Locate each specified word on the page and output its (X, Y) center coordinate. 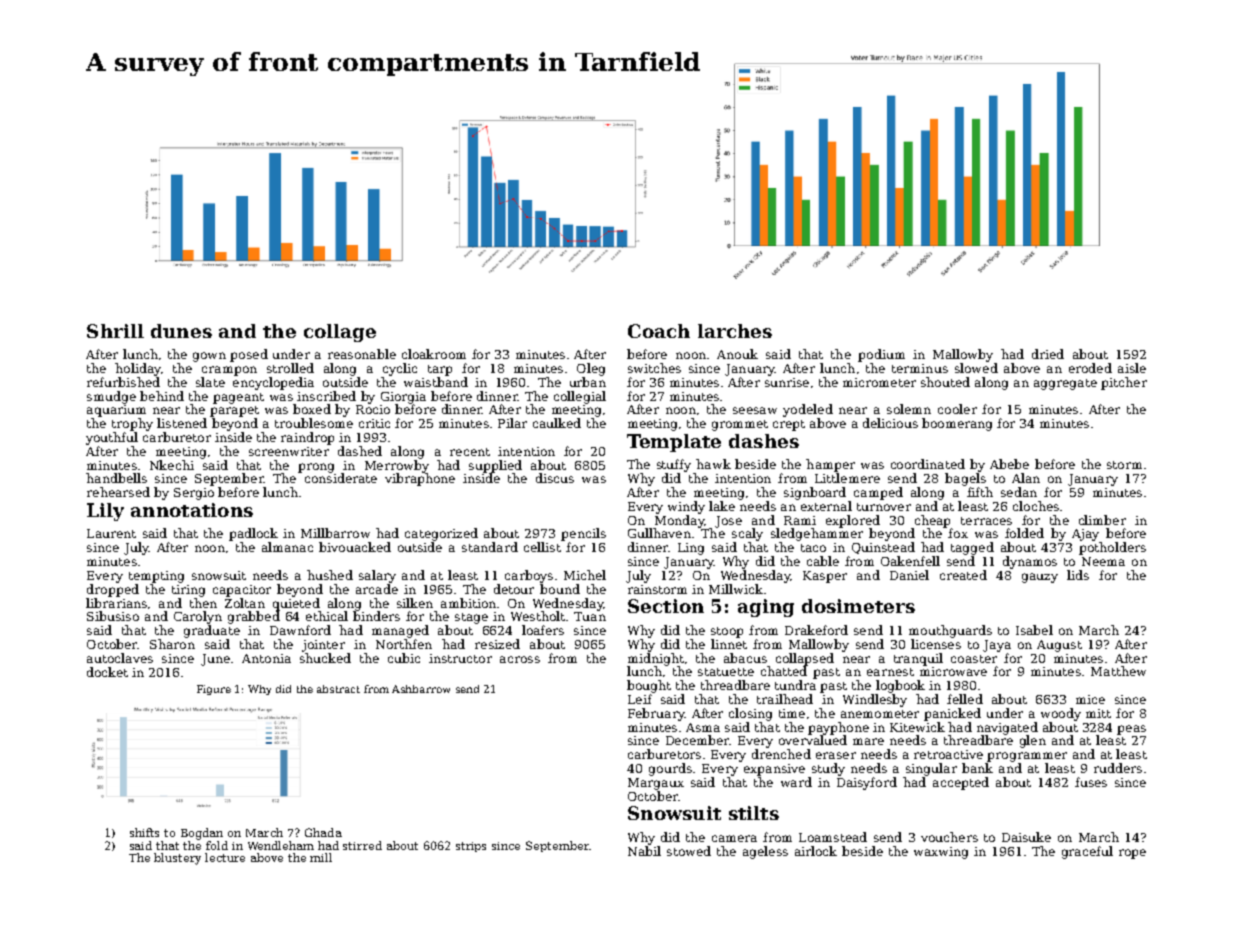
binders (376, 616)
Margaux (656, 784)
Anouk (737, 354)
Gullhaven (659, 533)
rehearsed (118, 492)
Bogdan (202, 834)
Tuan (590, 616)
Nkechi (172, 465)
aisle (1132, 368)
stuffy (674, 465)
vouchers (949, 837)
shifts (144, 832)
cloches (1036, 506)
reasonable (362, 354)
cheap (932, 521)
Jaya (997, 646)
